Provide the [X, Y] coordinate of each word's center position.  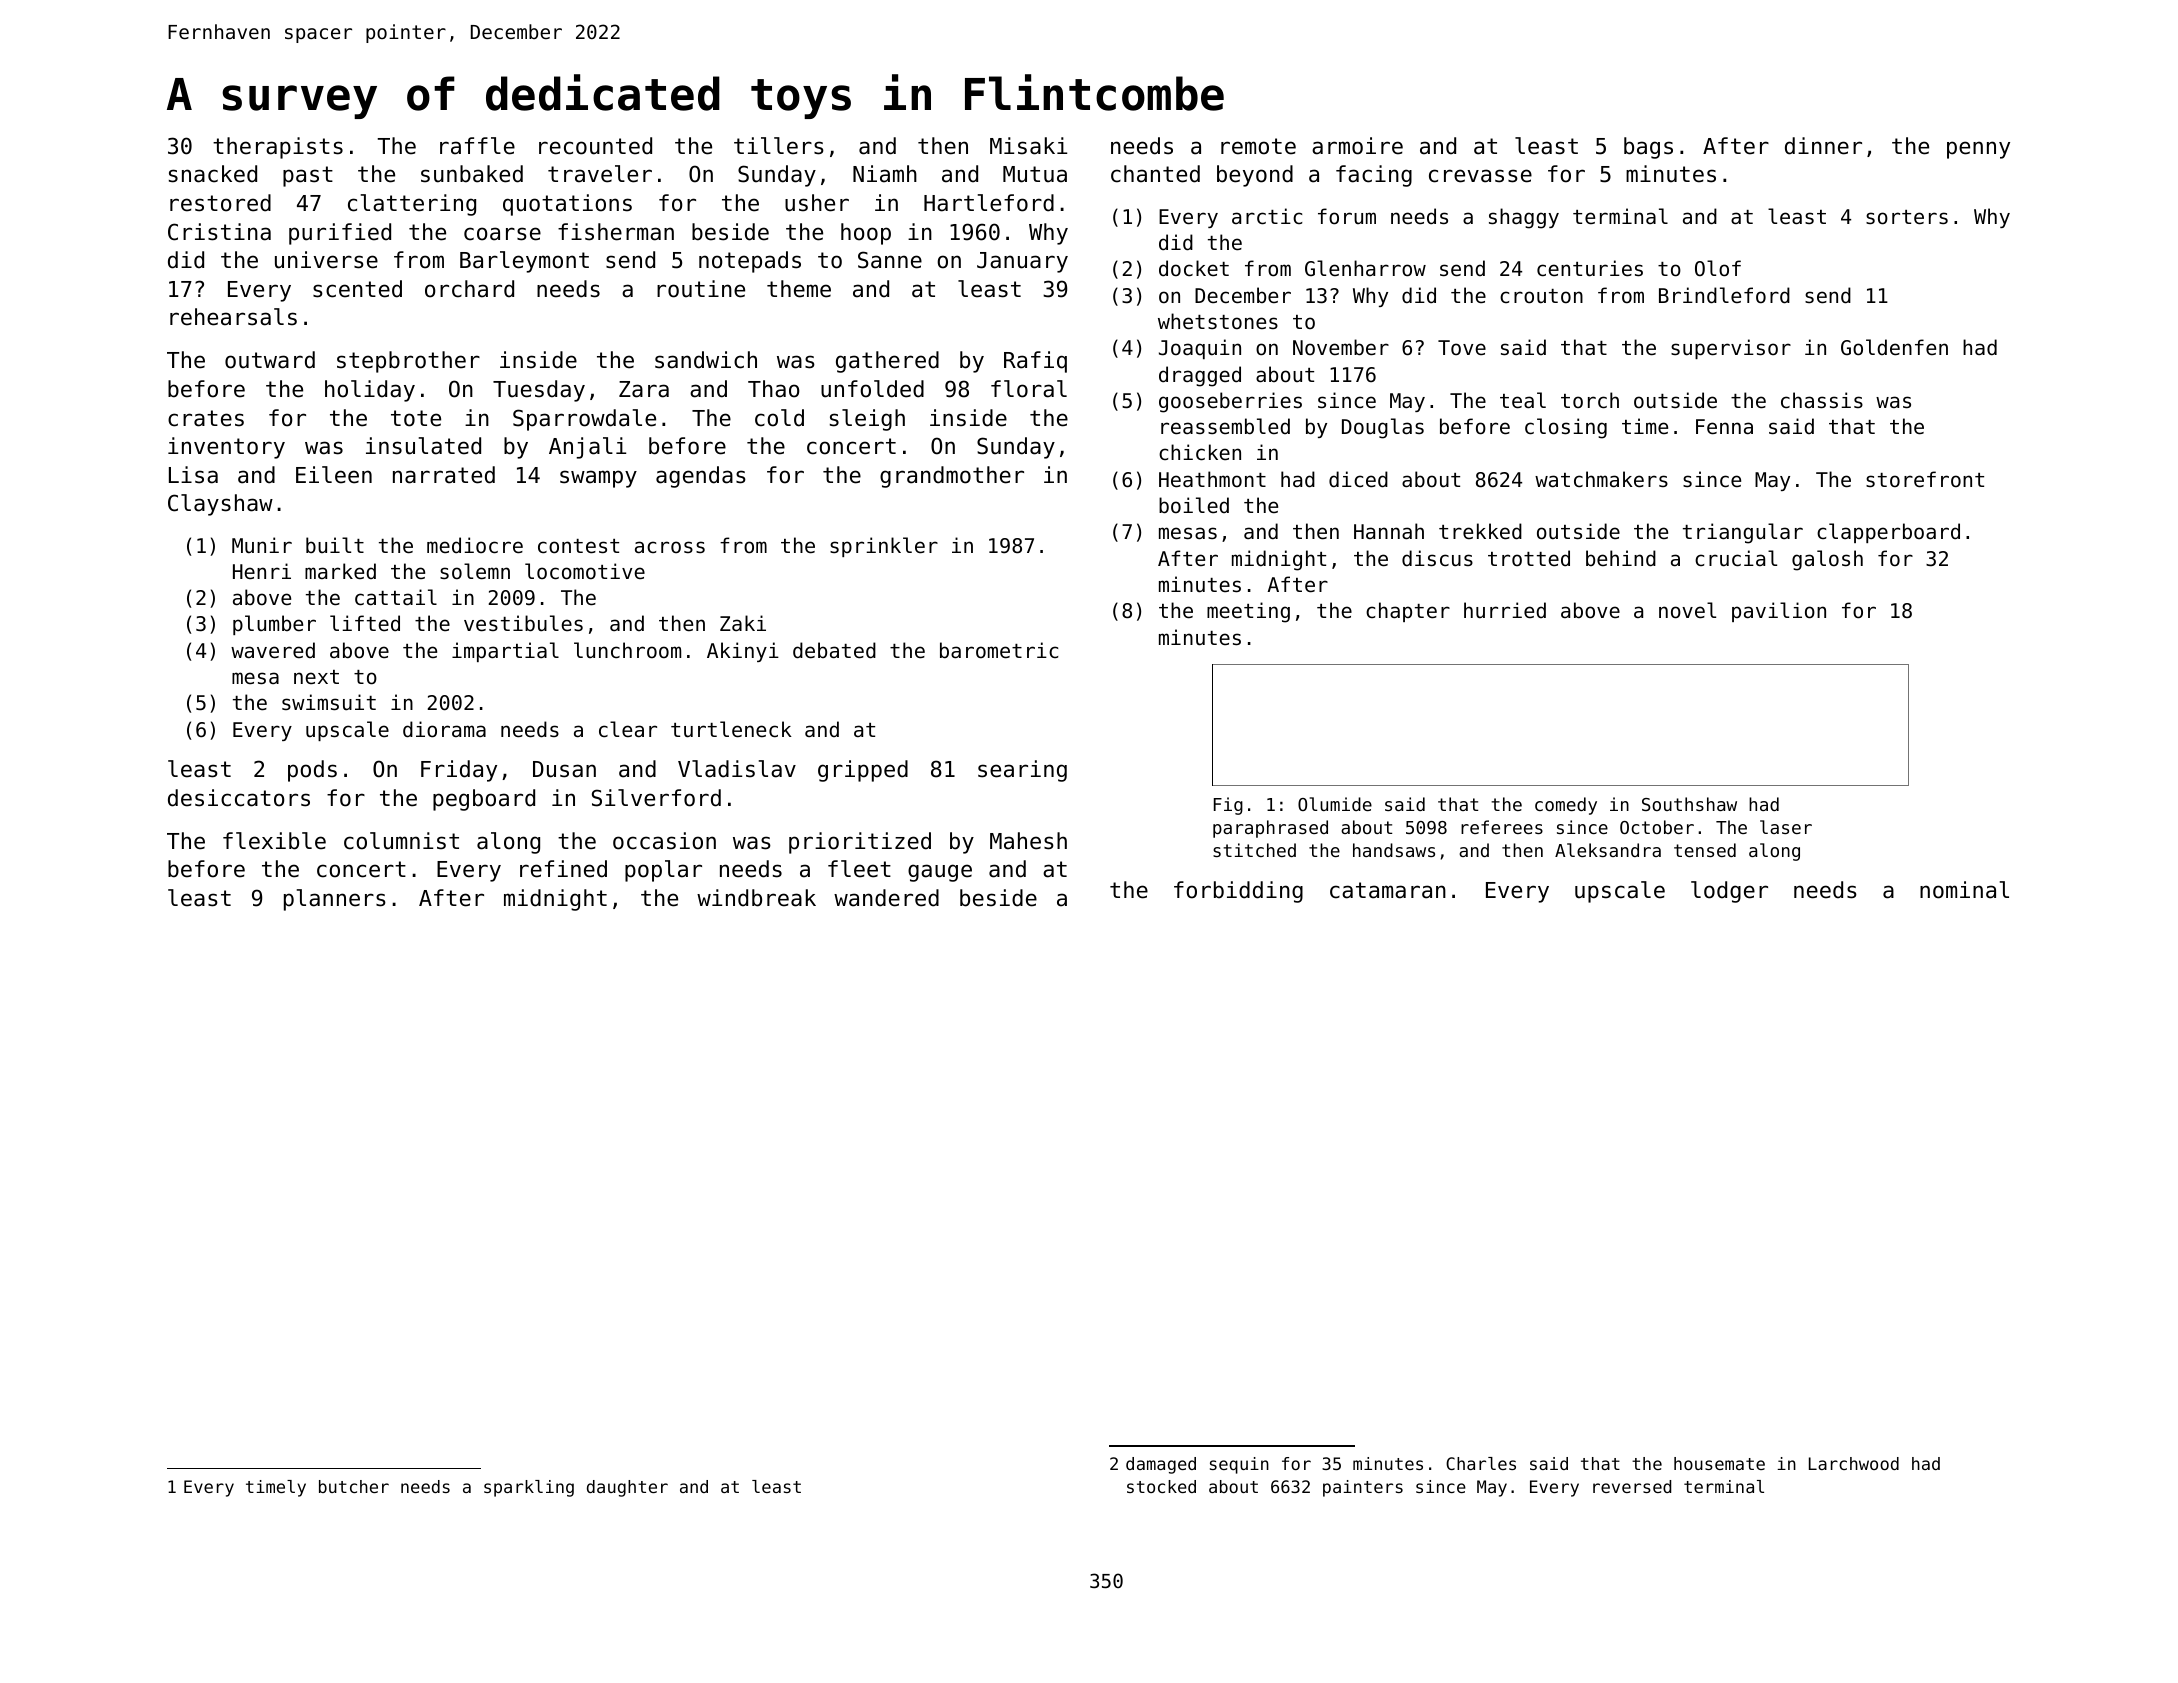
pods [312, 771]
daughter [627, 1488]
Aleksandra [1608, 850]
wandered [886, 898]
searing [1022, 771]
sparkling [529, 1488]
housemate [1719, 1463]
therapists [278, 148]
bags [1648, 148]
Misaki [1028, 146]
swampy [598, 479]
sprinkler [884, 547]
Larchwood [1854, 1463]
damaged [1161, 1465]
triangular [1743, 533]
